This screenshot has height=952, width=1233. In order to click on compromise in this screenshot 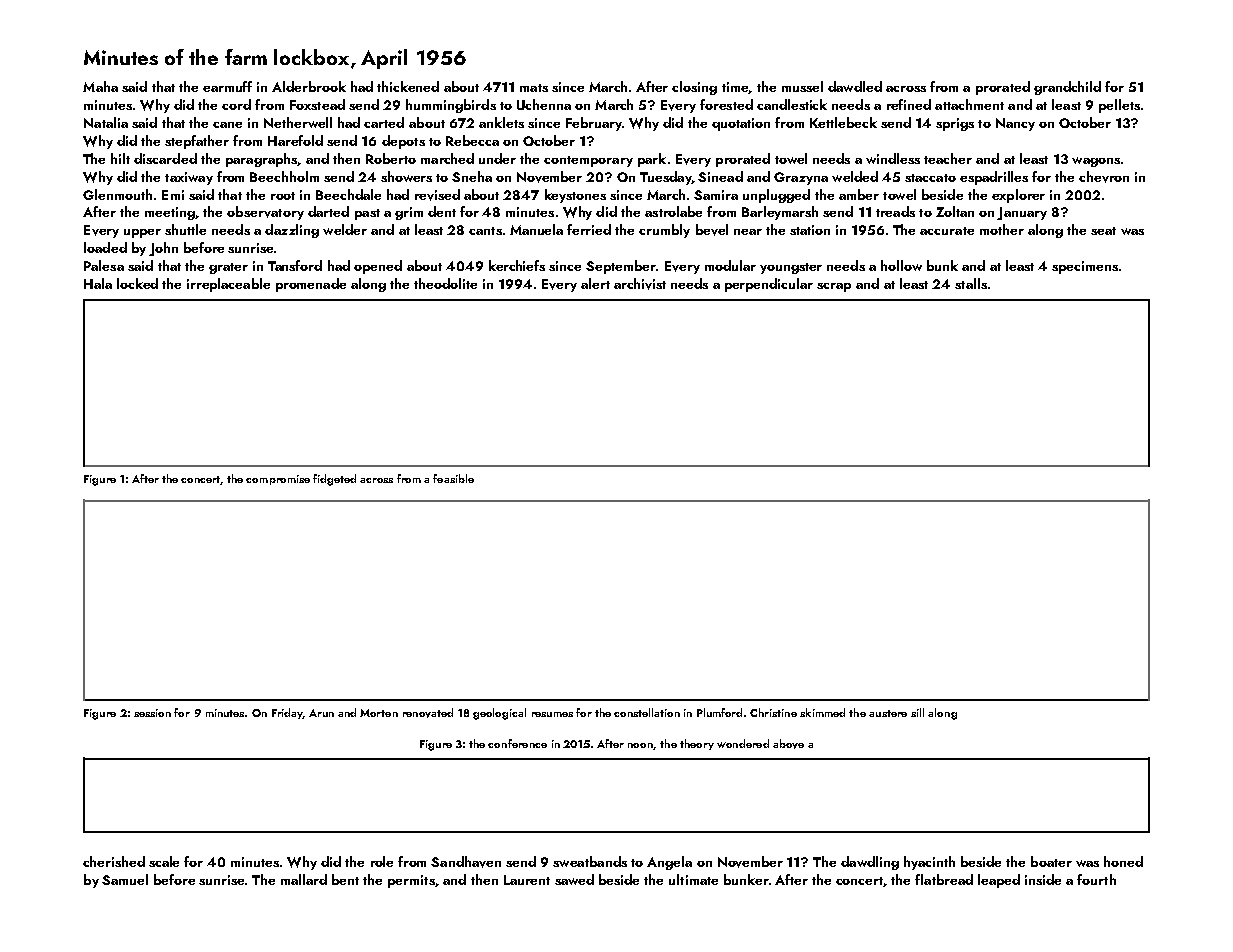, I will do `click(278, 480)`.
